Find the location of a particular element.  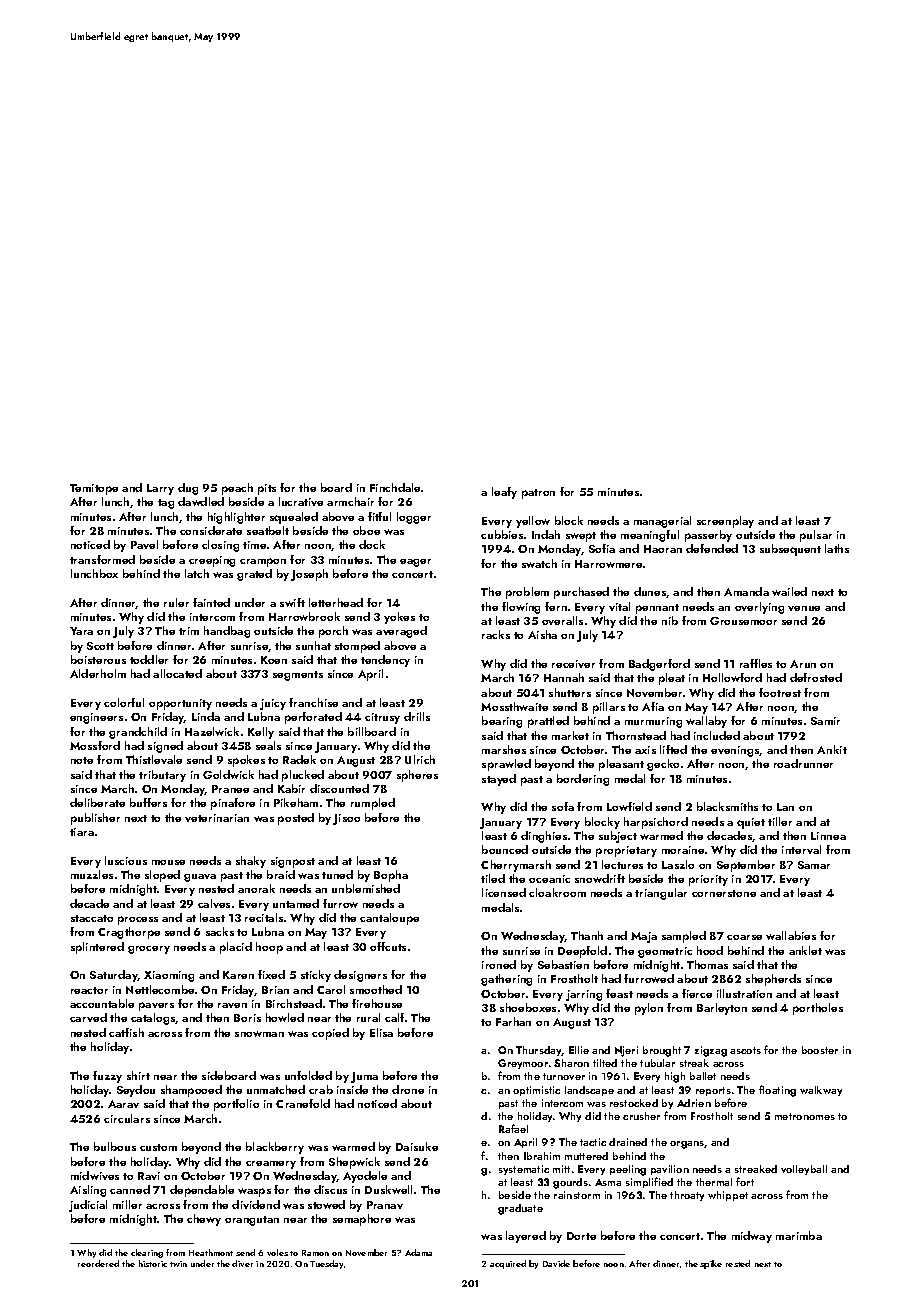

Hannah is located at coordinates (564, 677).
